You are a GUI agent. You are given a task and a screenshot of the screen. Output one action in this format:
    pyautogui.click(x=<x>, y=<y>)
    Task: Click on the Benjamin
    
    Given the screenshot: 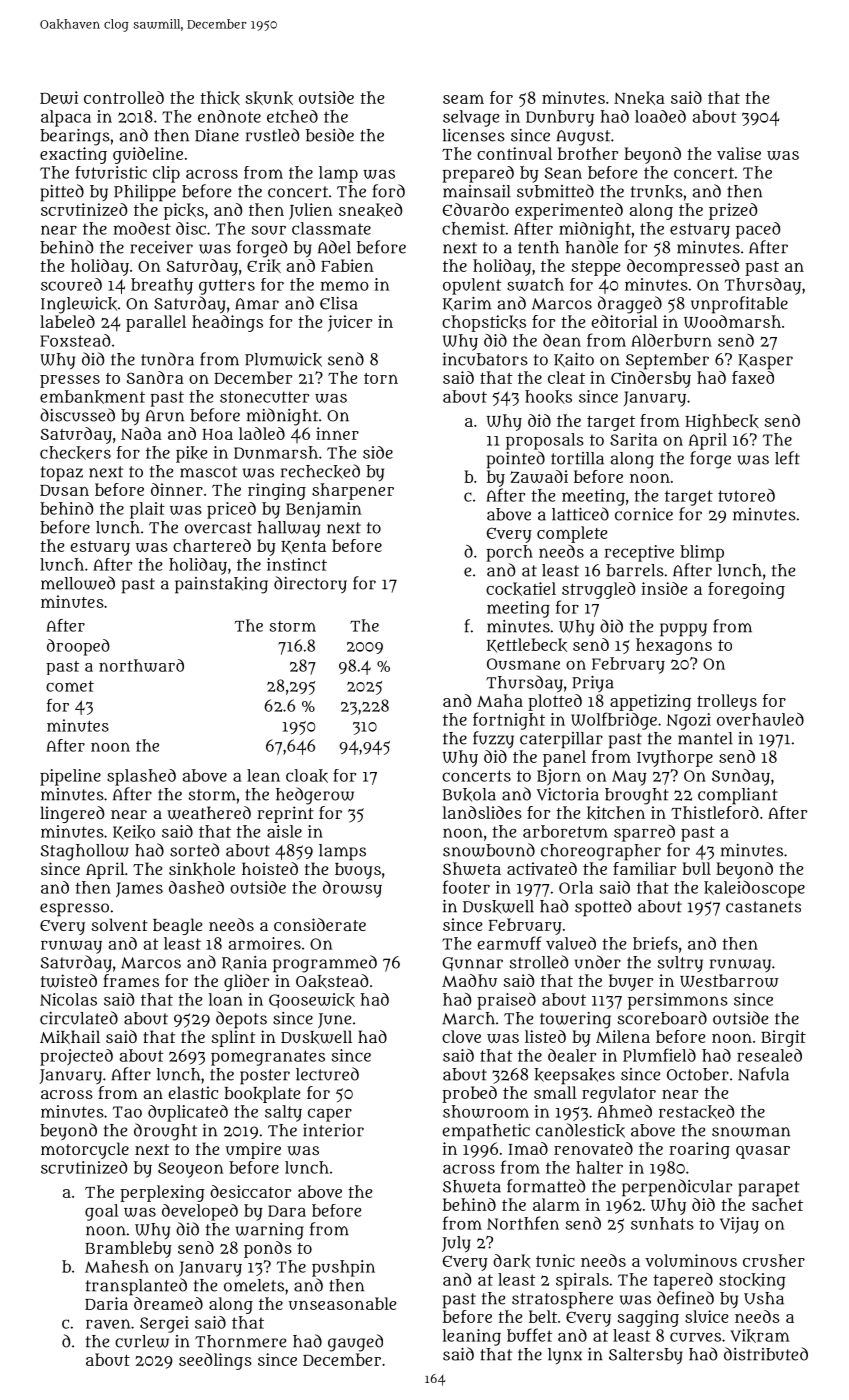 What is the action you would take?
    pyautogui.click(x=323, y=510)
